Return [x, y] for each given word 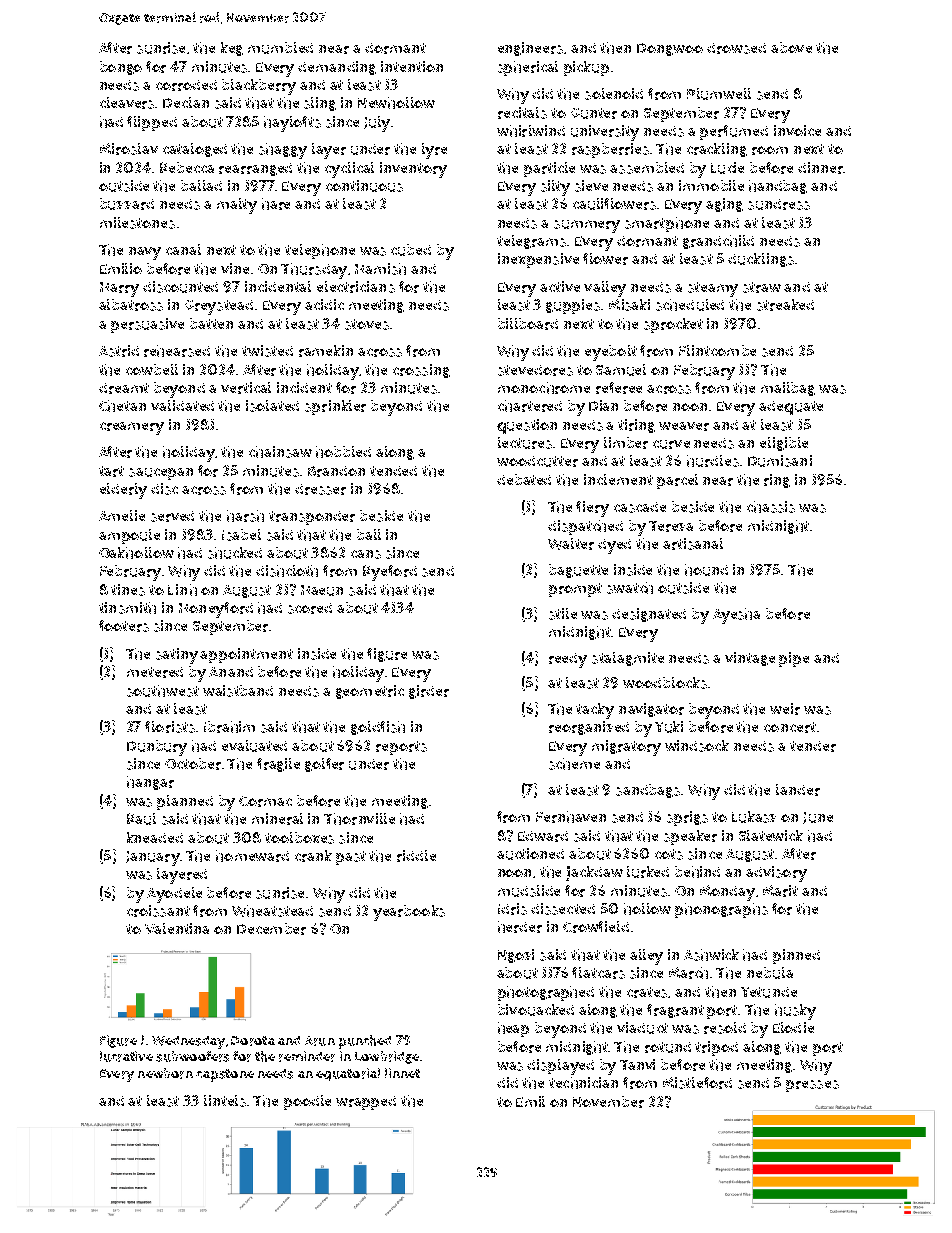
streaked [785, 305]
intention [412, 66]
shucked [235, 553]
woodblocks [665, 683]
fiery [592, 509]
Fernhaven [571, 817]
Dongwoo [670, 49]
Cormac [265, 801]
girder [429, 692]
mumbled [280, 48]
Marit [780, 891]
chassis [771, 507]
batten [211, 323]
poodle [307, 1102]
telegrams [531, 242]
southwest [163, 691]
